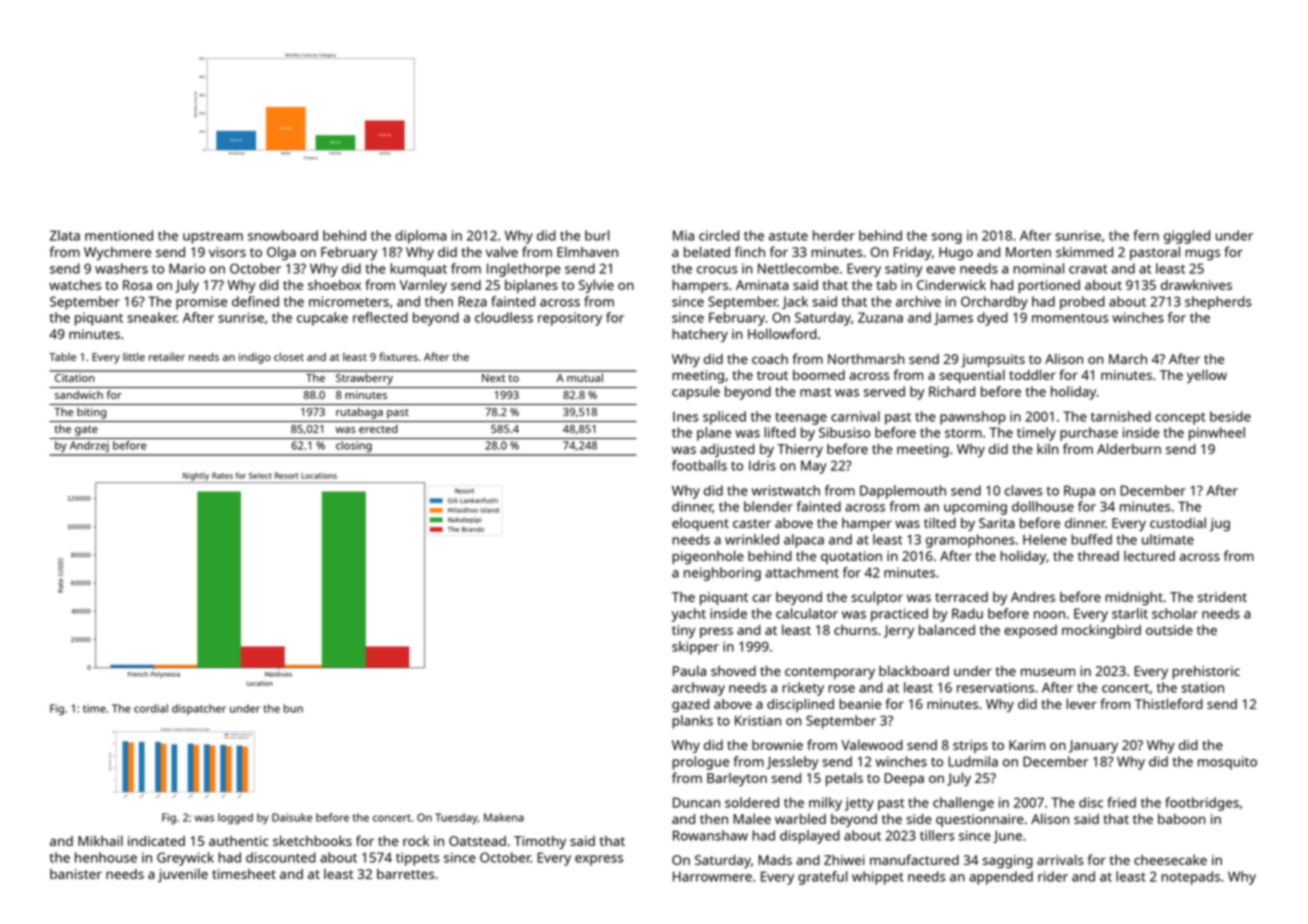 Image resolution: width=1308 pixels, height=924 pixels. Describe the element at coordinates (405, 874) in the screenshot. I see `barrettes` at that location.
